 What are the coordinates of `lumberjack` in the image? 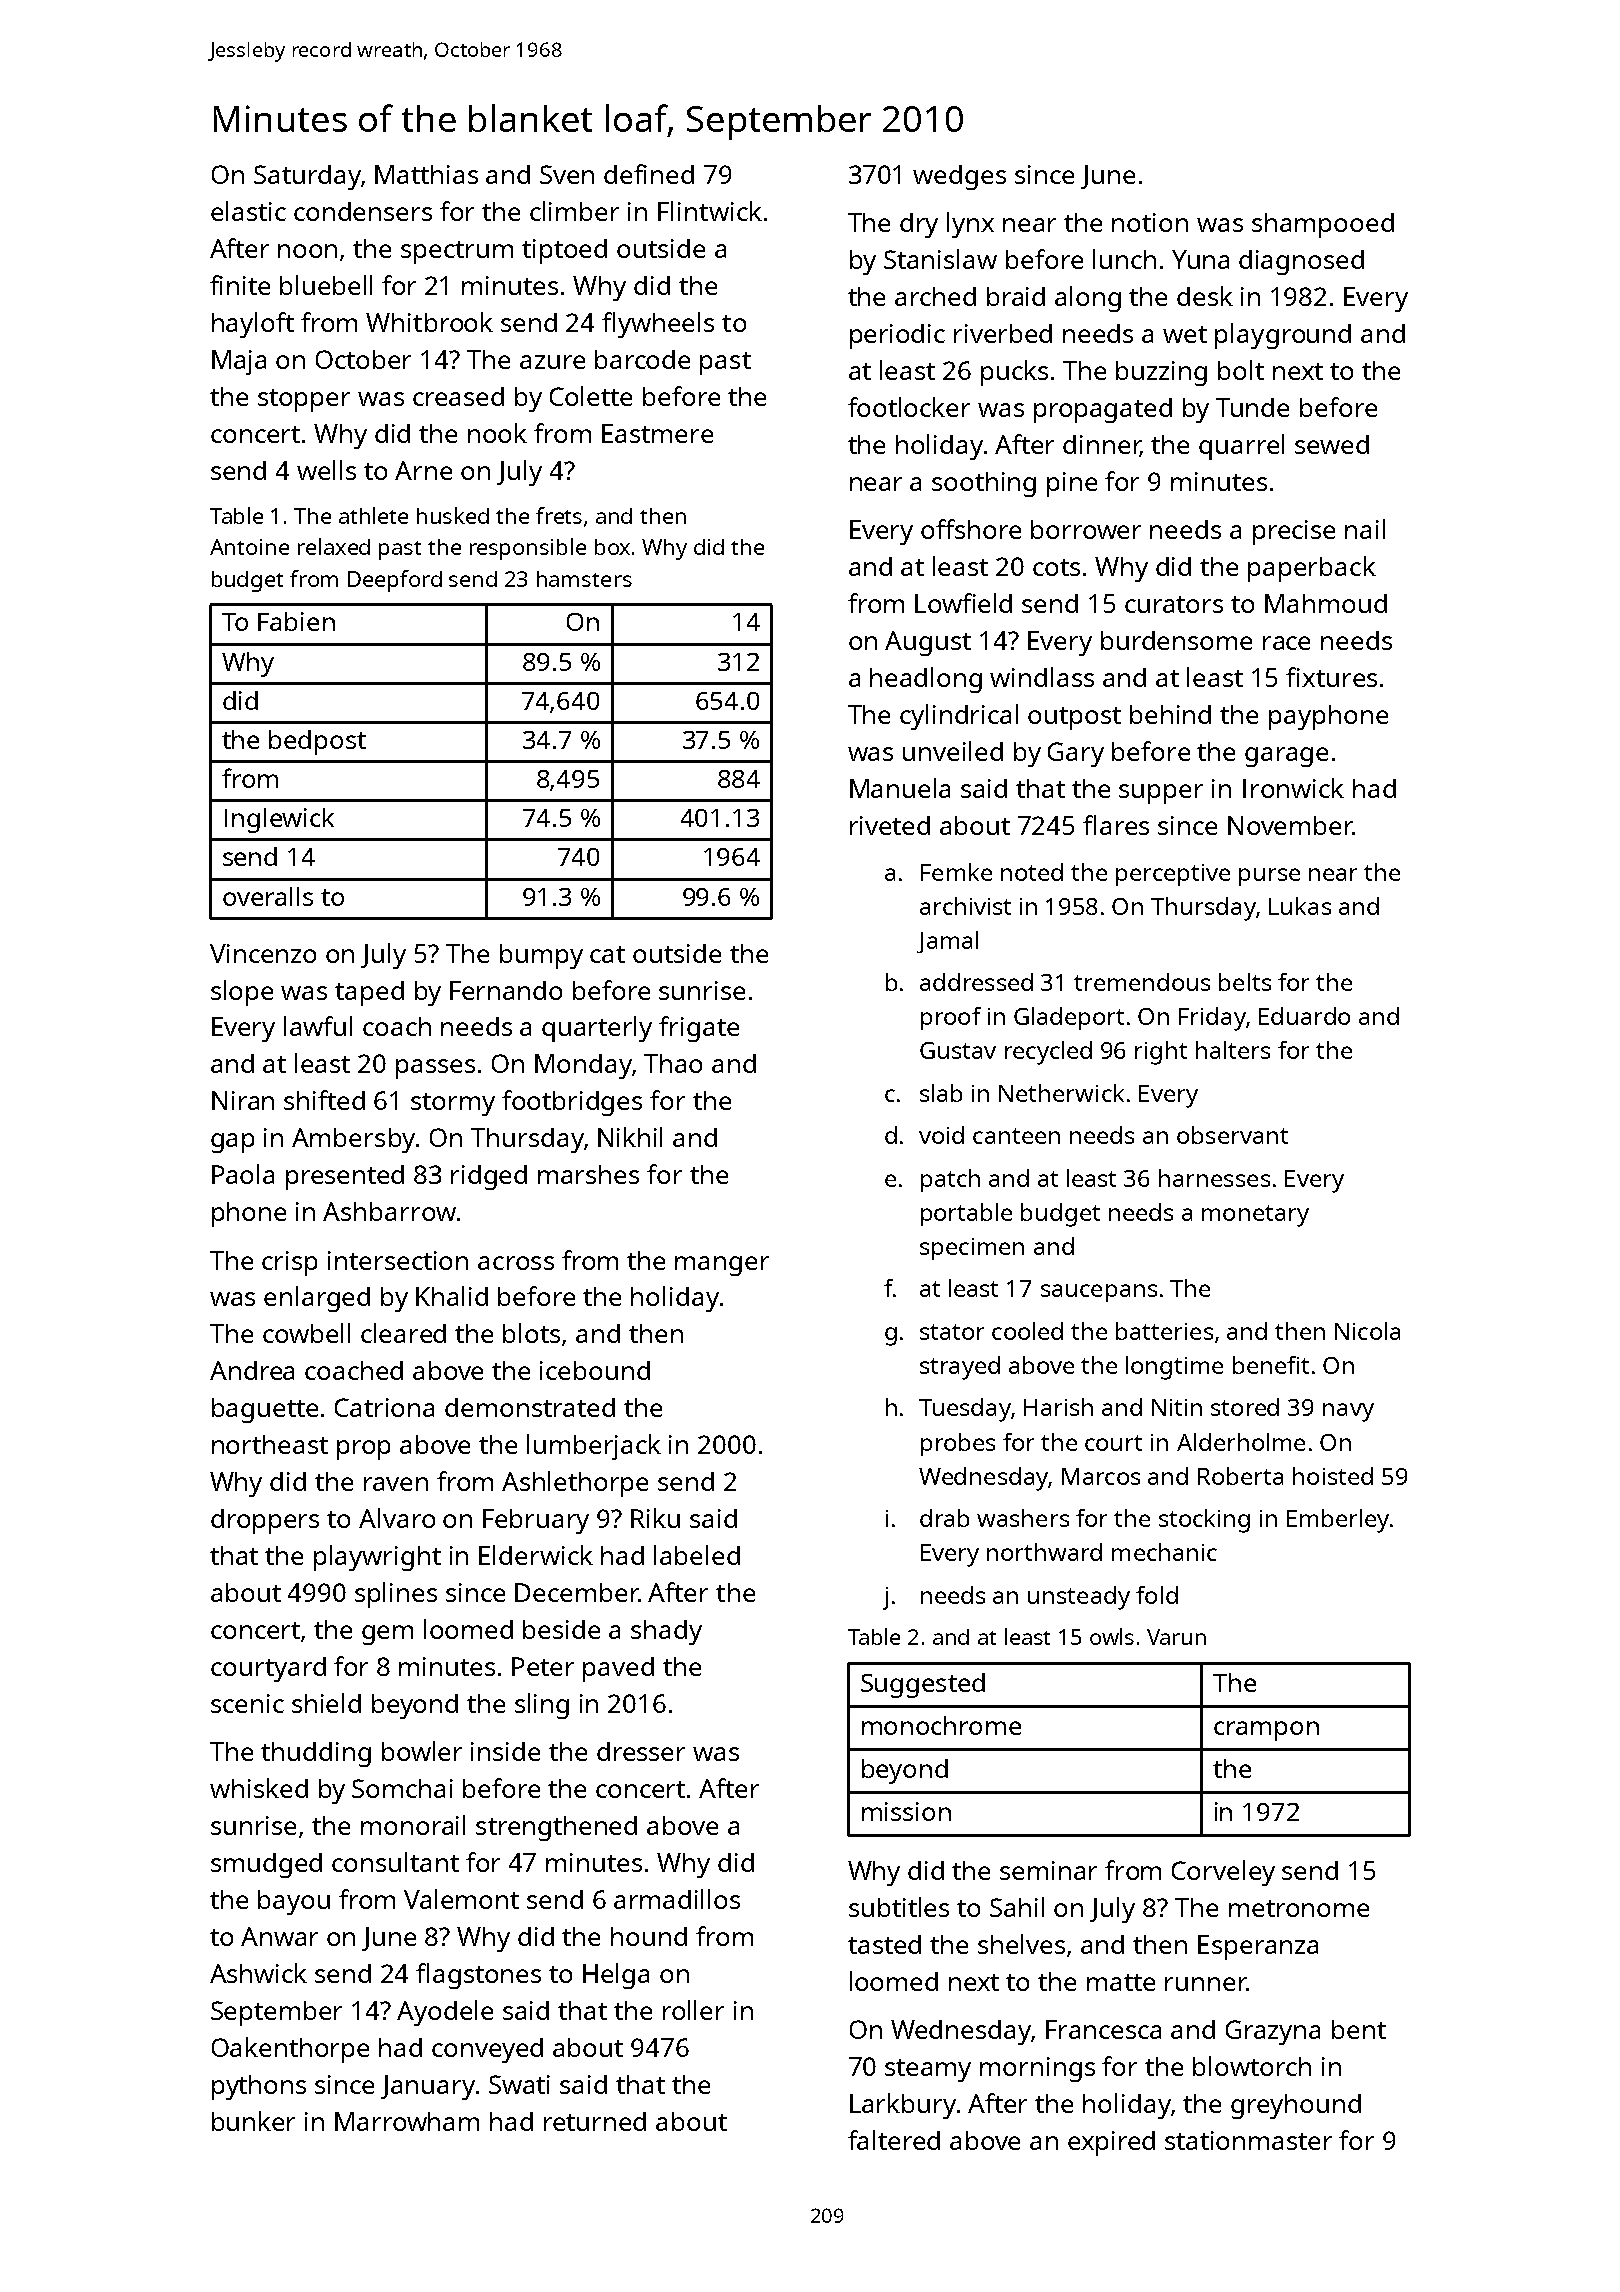 It's located at (594, 1447).
